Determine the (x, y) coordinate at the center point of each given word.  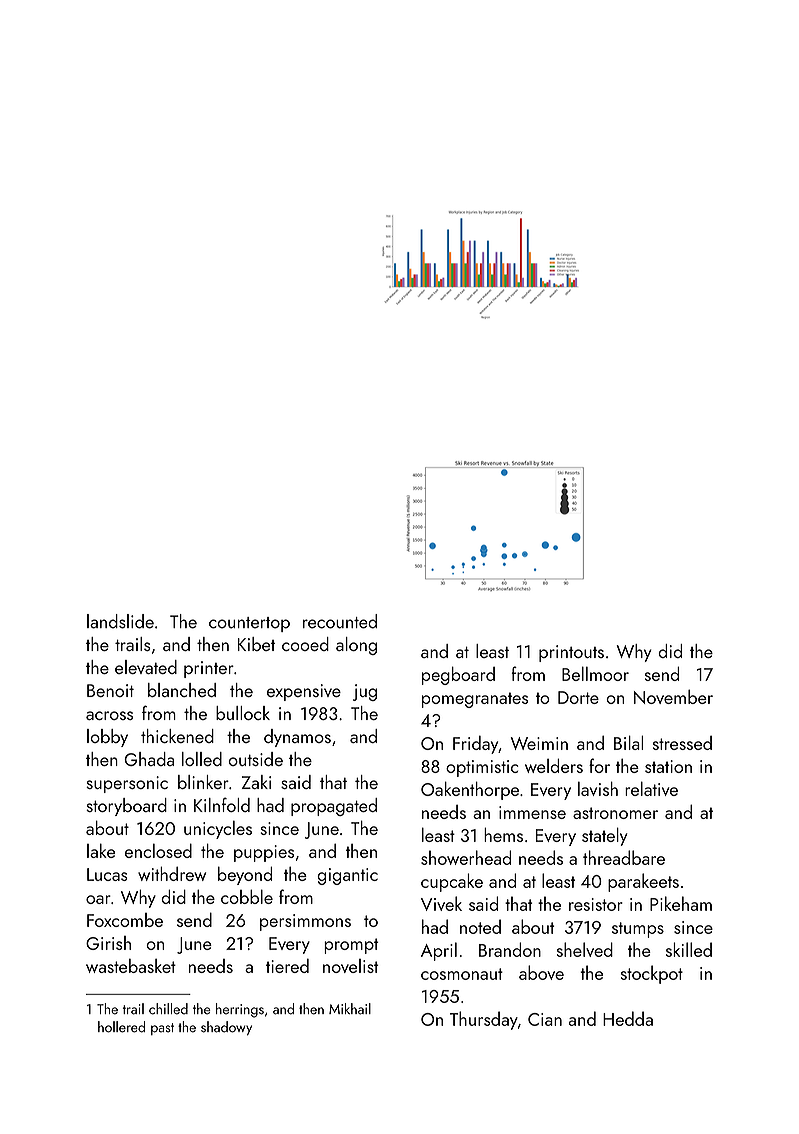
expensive (304, 692)
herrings (240, 1010)
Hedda (628, 1018)
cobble (247, 896)
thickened (177, 736)
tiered (287, 966)
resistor (596, 904)
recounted (340, 621)
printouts (571, 653)
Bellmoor (595, 673)
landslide (120, 621)
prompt (351, 946)
